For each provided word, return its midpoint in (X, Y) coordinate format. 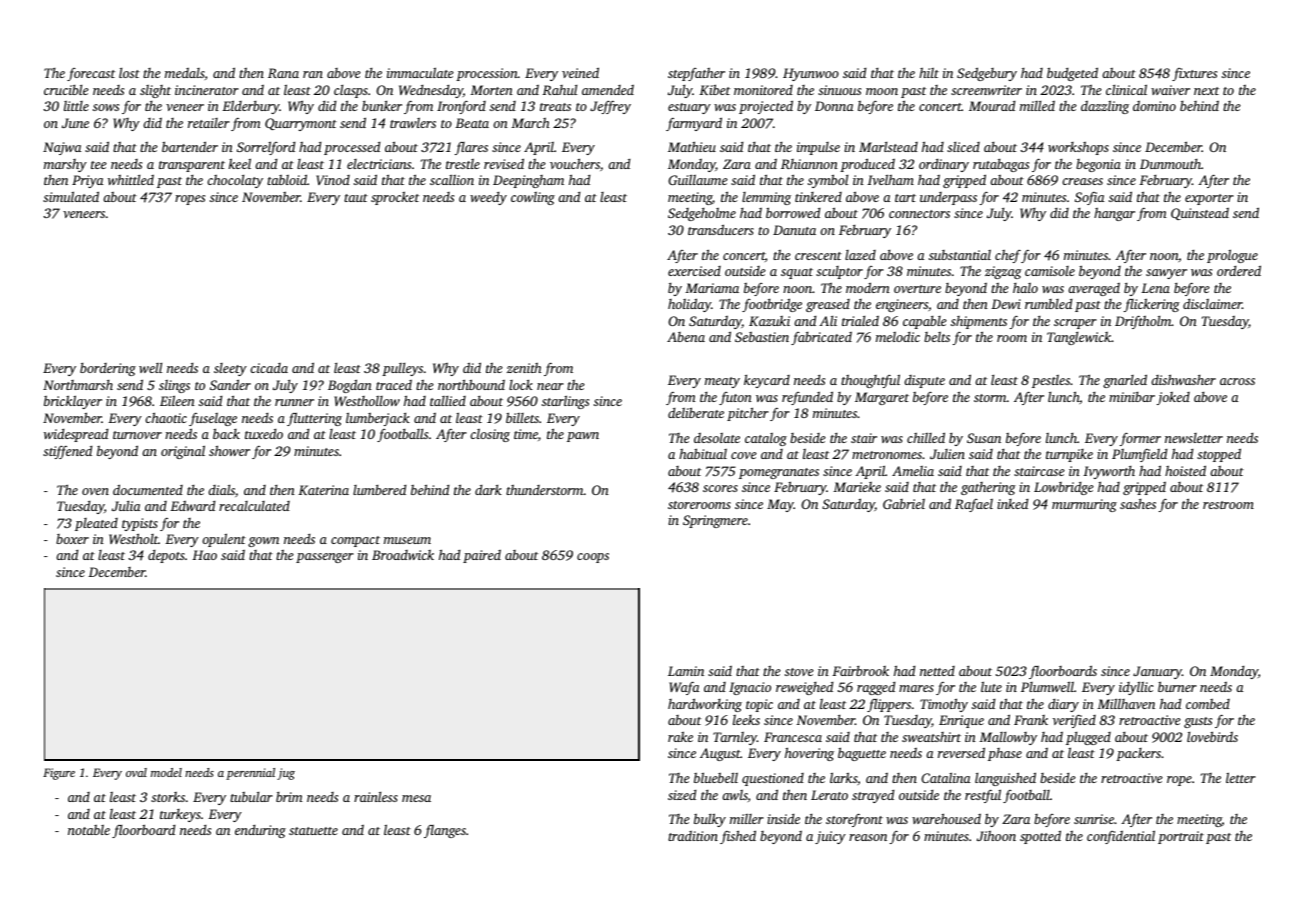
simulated (71, 196)
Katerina (323, 490)
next (1206, 91)
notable (89, 830)
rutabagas (1001, 165)
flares (471, 148)
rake (680, 736)
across (1237, 381)
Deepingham (528, 181)
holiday (689, 305)
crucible (66, 90)
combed (1208, 704)
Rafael (974, 505)
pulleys (402, 369)
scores (720, 488)
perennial (250, 774)
